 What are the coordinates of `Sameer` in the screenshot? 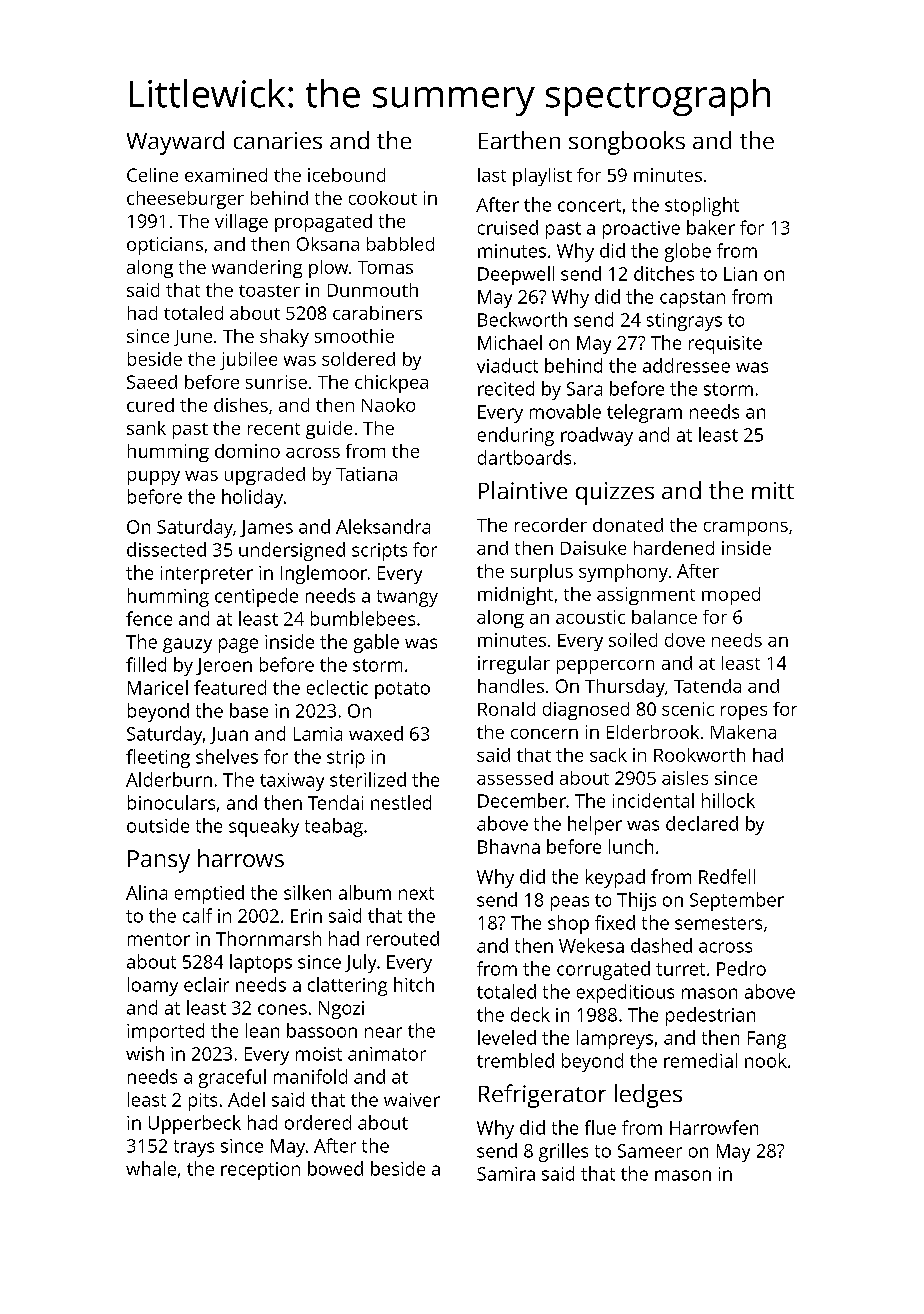 It's located at (650, 1151).
